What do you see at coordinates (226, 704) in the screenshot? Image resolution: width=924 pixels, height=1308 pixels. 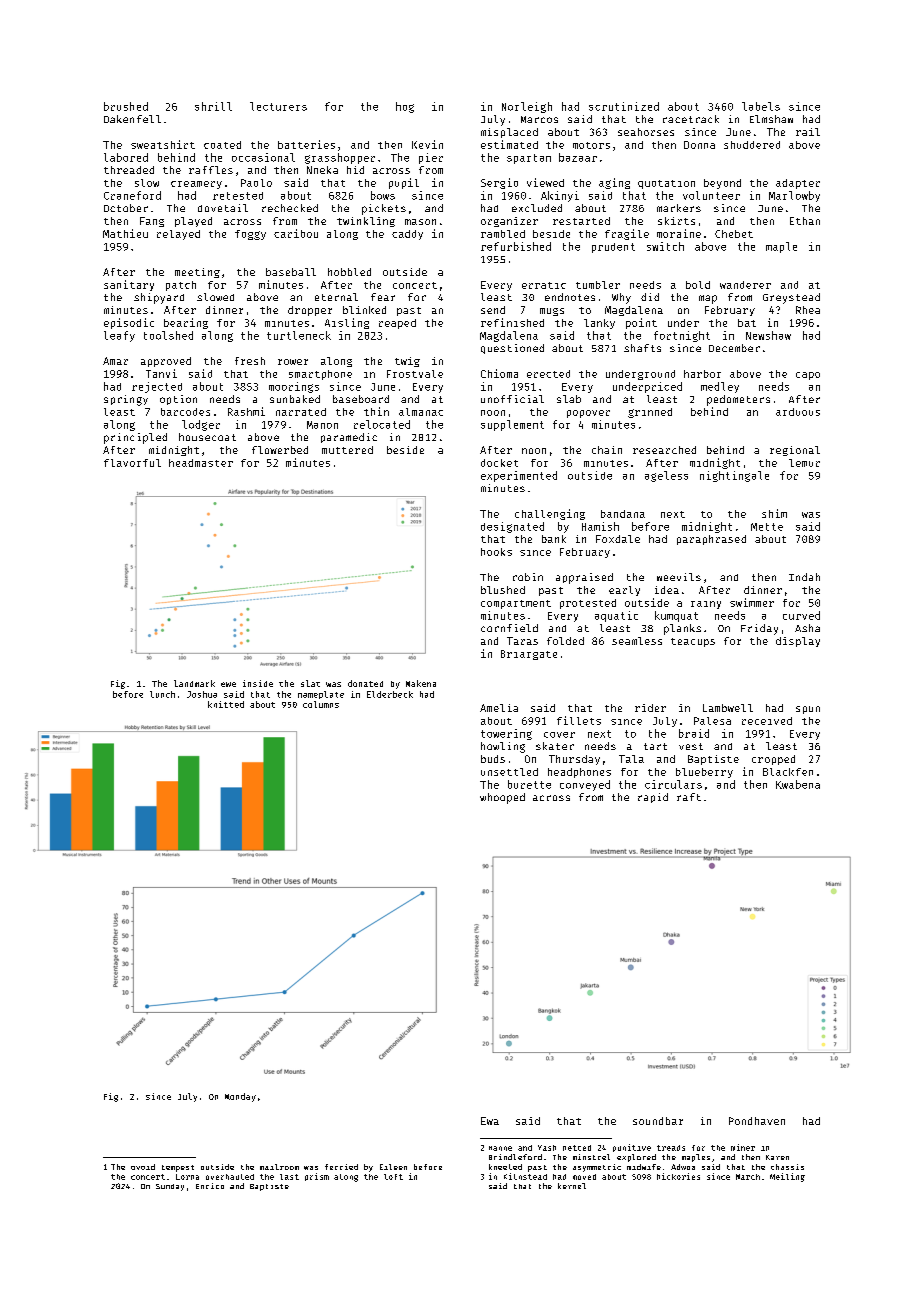 I see `knitted` at bounding box center [226, 704].
